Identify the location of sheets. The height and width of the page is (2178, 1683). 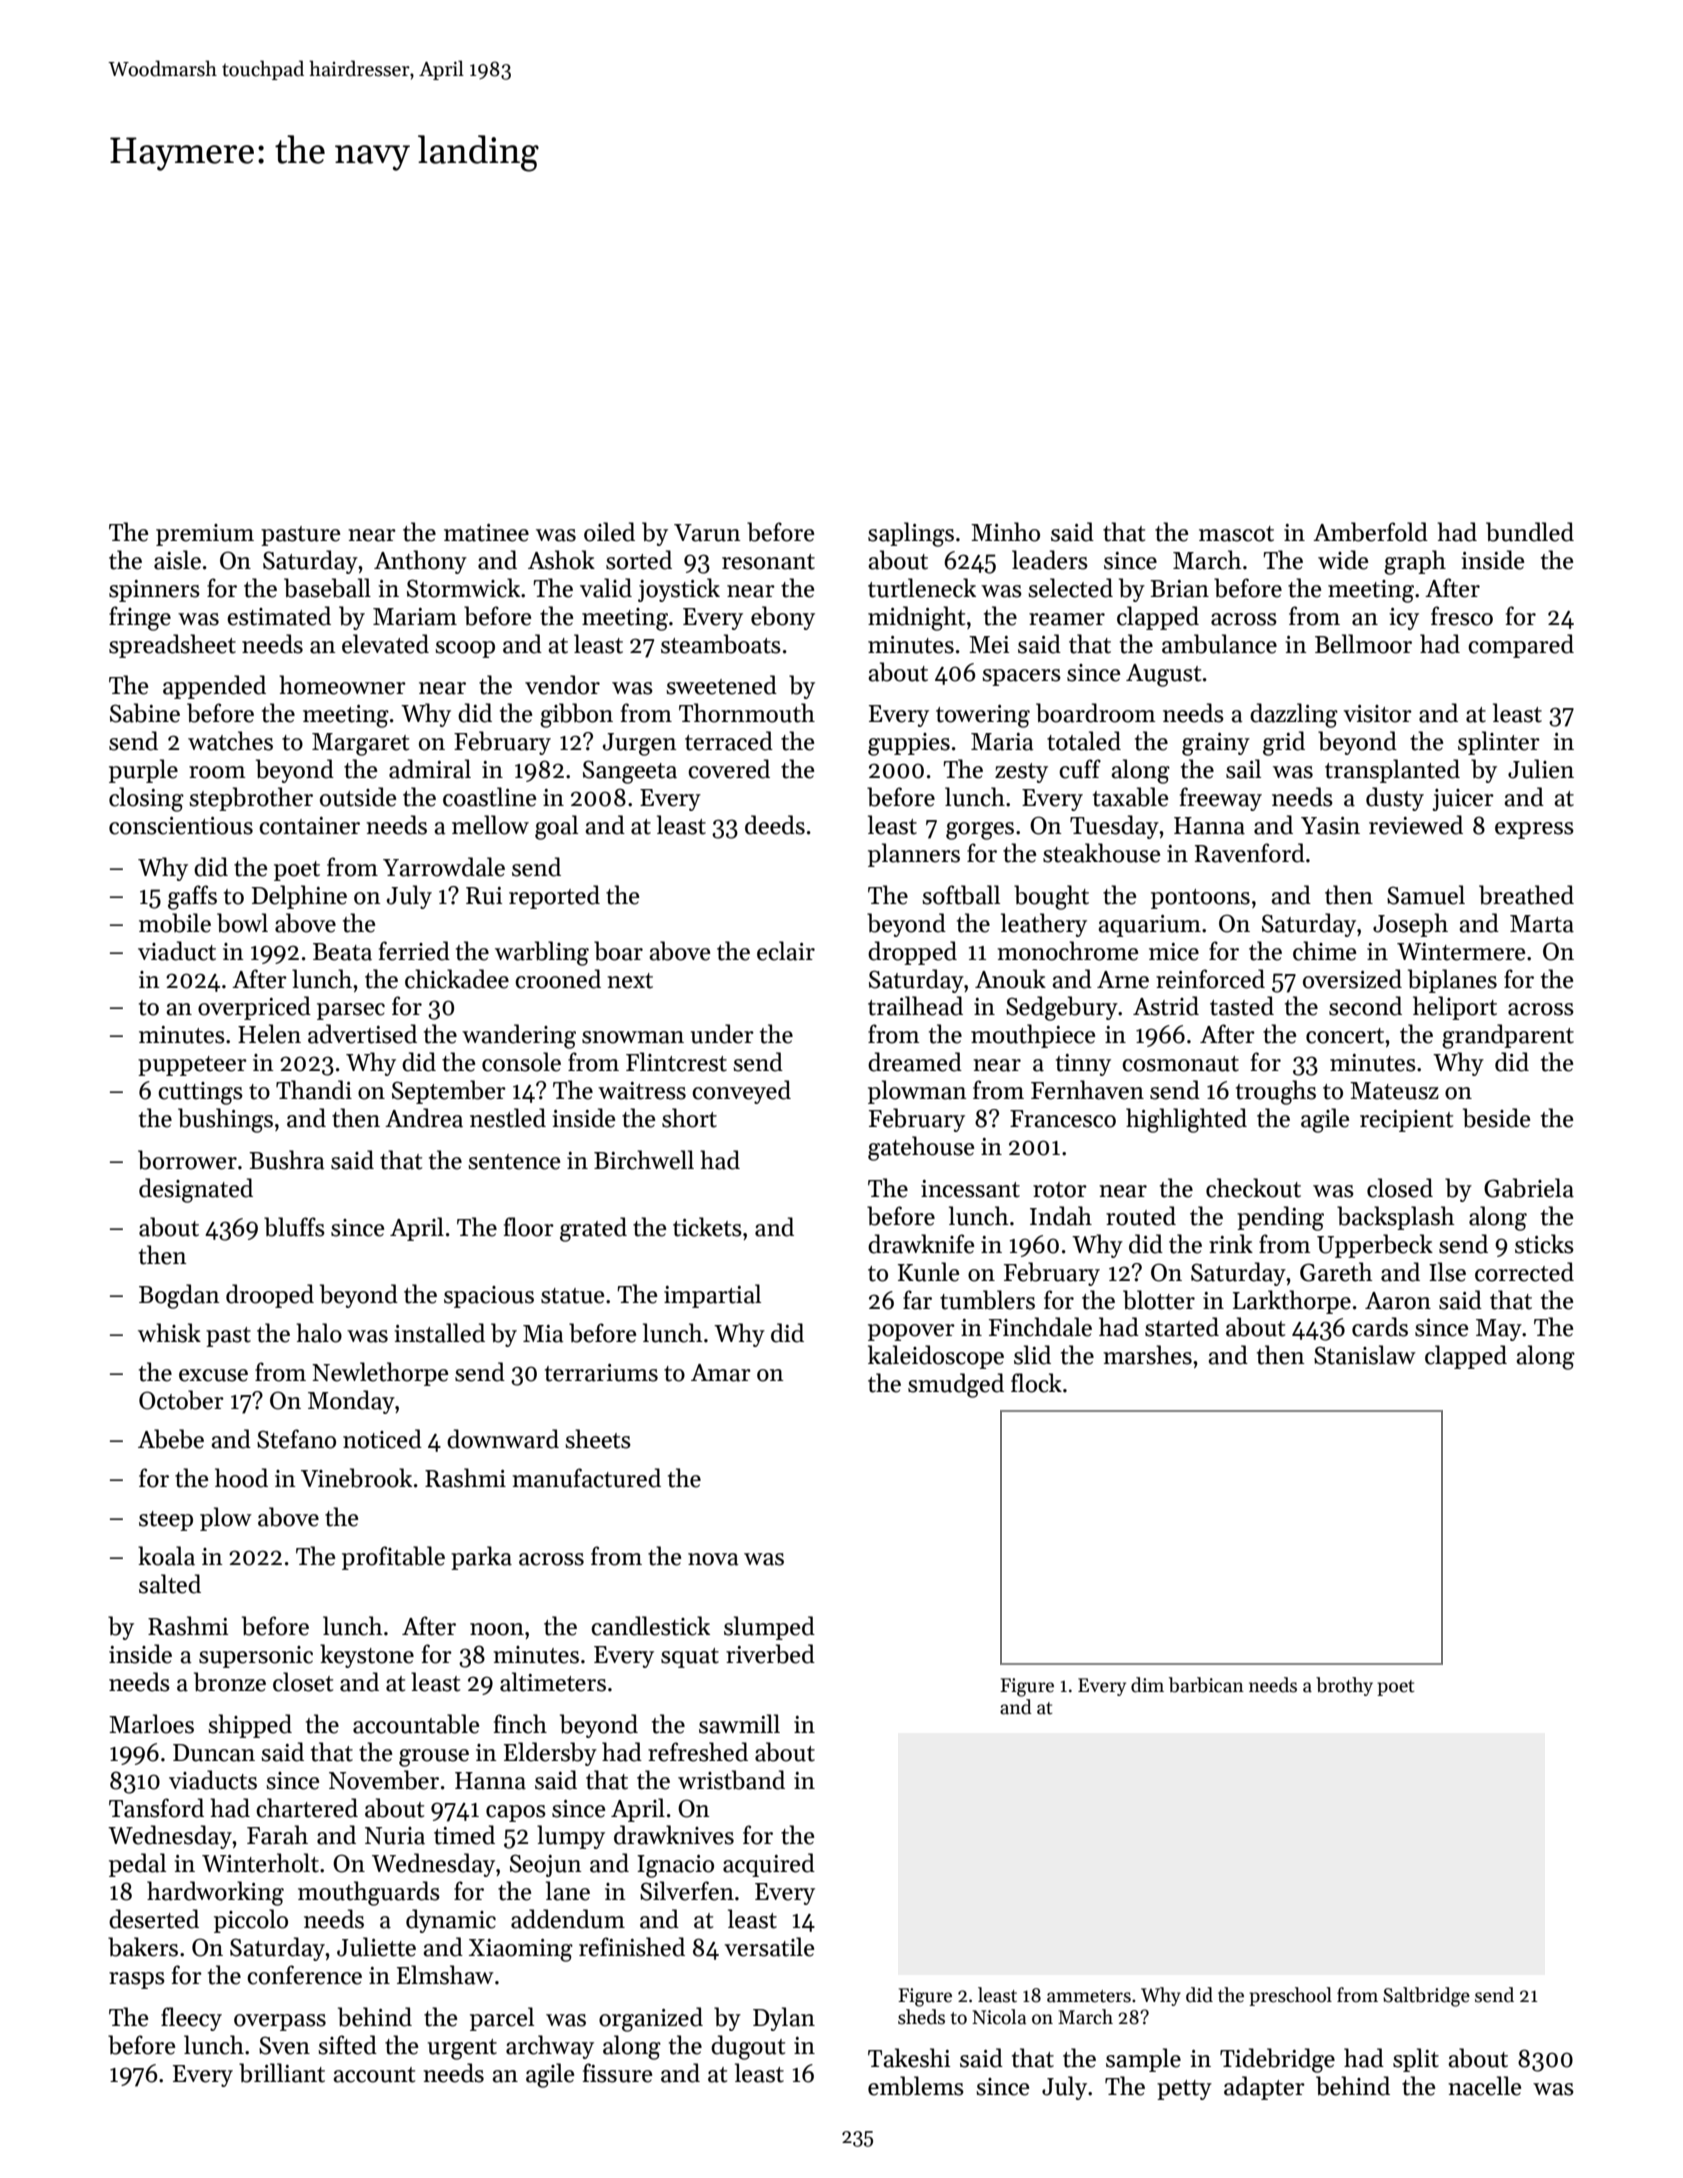
(598, 1439).
